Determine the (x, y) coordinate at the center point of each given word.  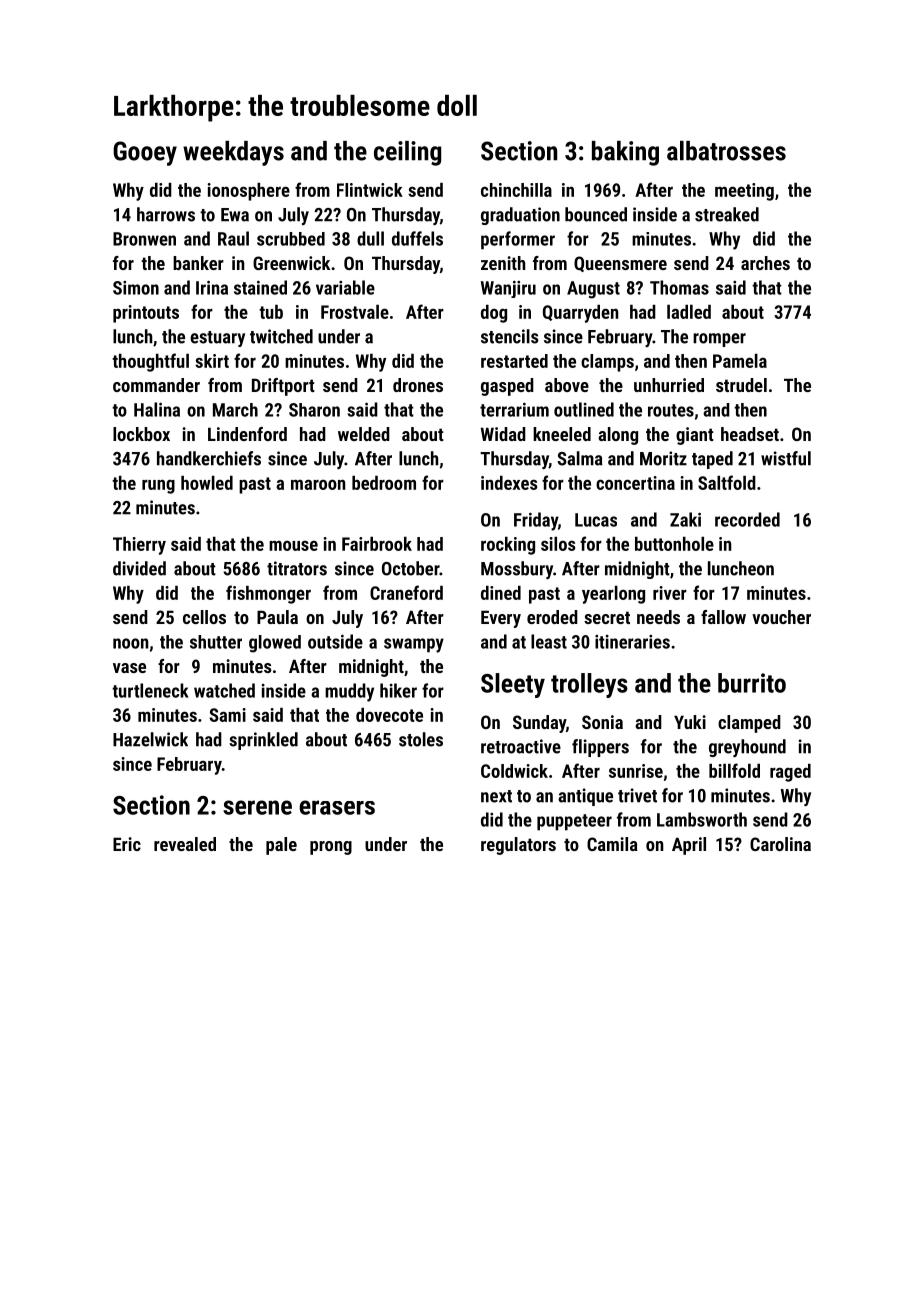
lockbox (141, 434)
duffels (417, 238)
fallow (723, 617)
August (593, 290)
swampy (414, 645)
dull (370, 238)
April (689, 846)
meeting (744, 192)
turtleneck (150, 690)
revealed (185, 844)
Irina (212, 288)
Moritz (663, 458)
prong (331, 848)
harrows (166, 214)
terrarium (514, 410)
